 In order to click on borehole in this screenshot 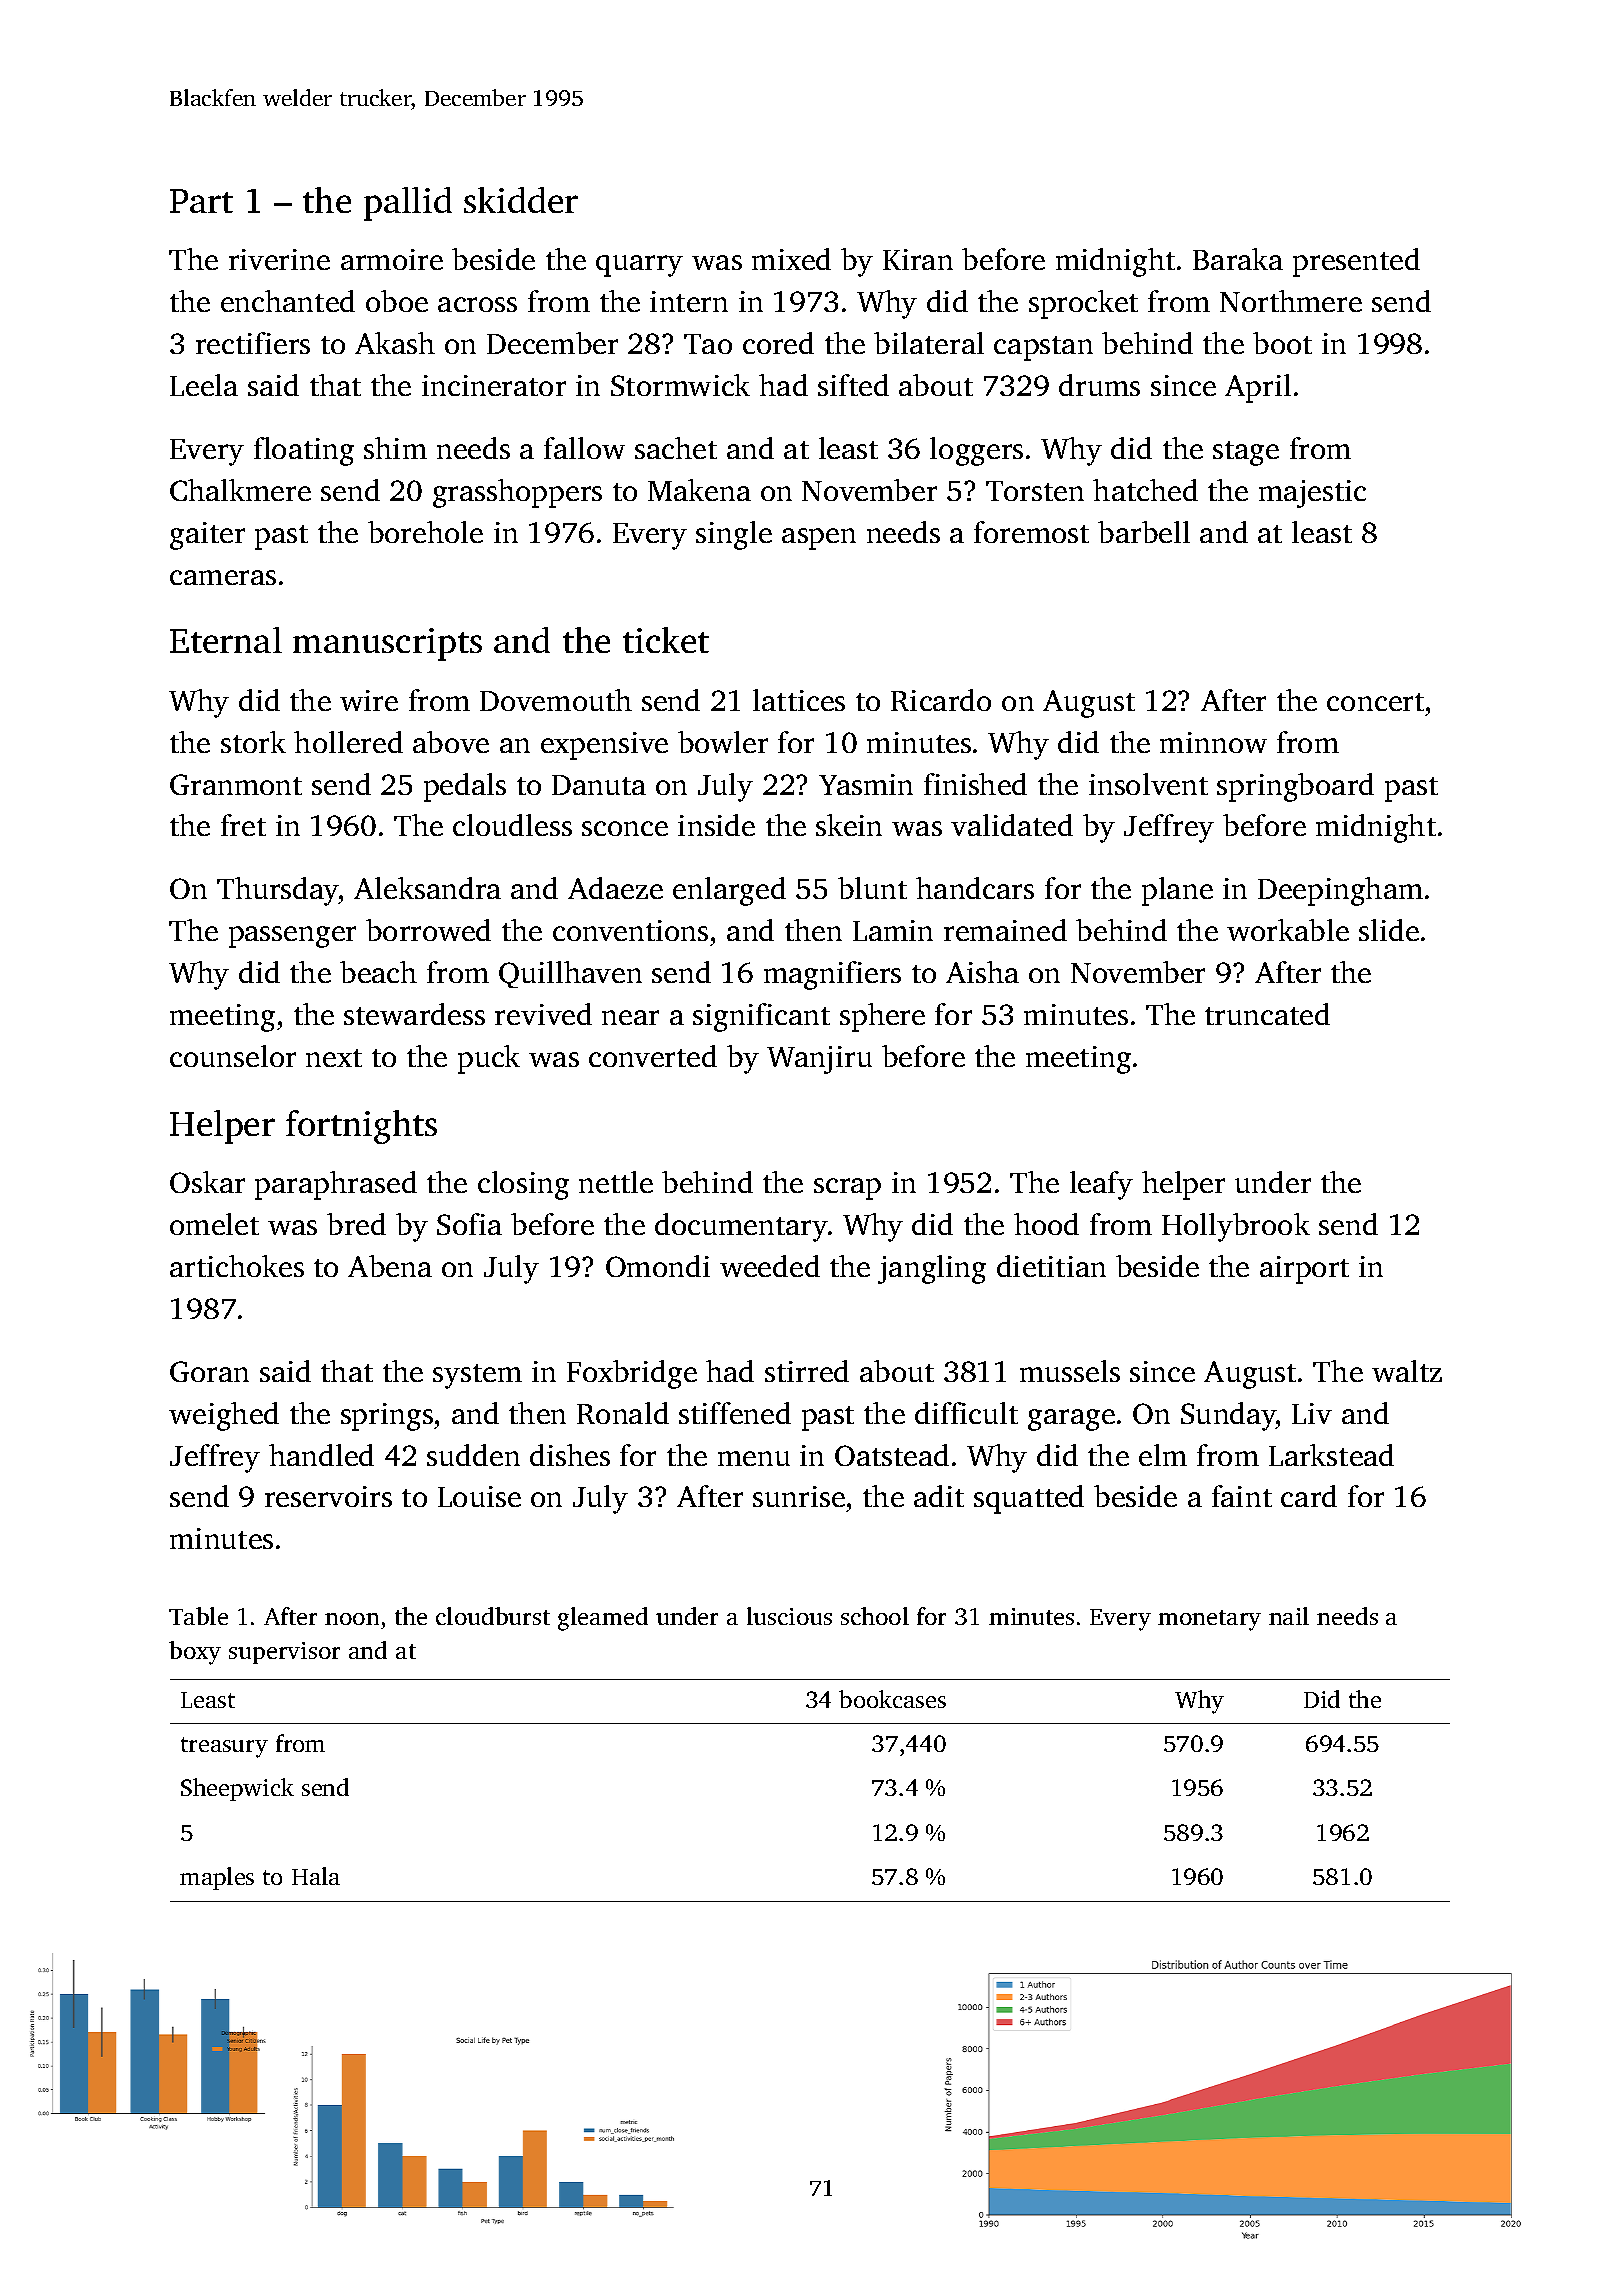, I will do `click(425, 532)`.
